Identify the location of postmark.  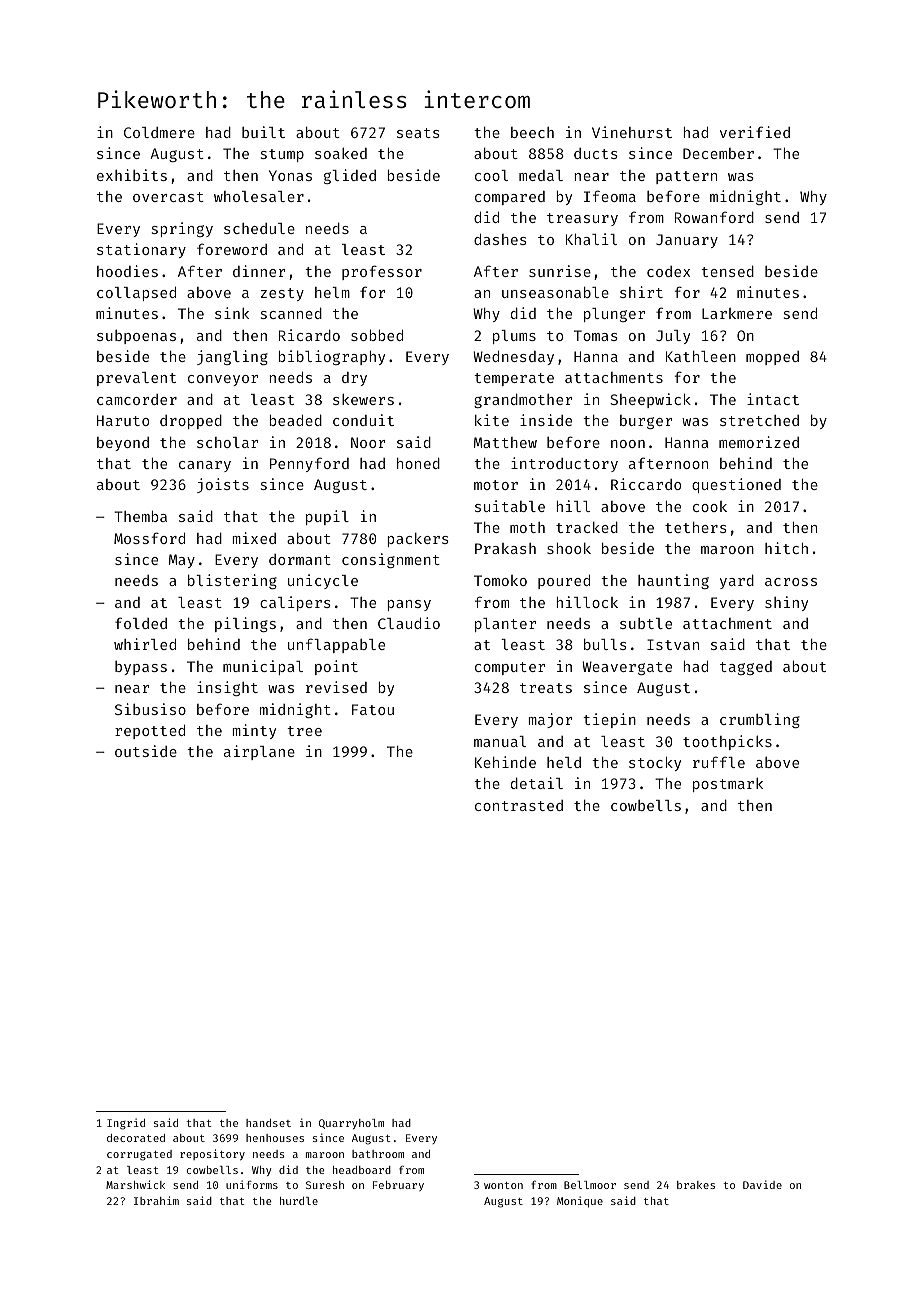
(728, 784).
